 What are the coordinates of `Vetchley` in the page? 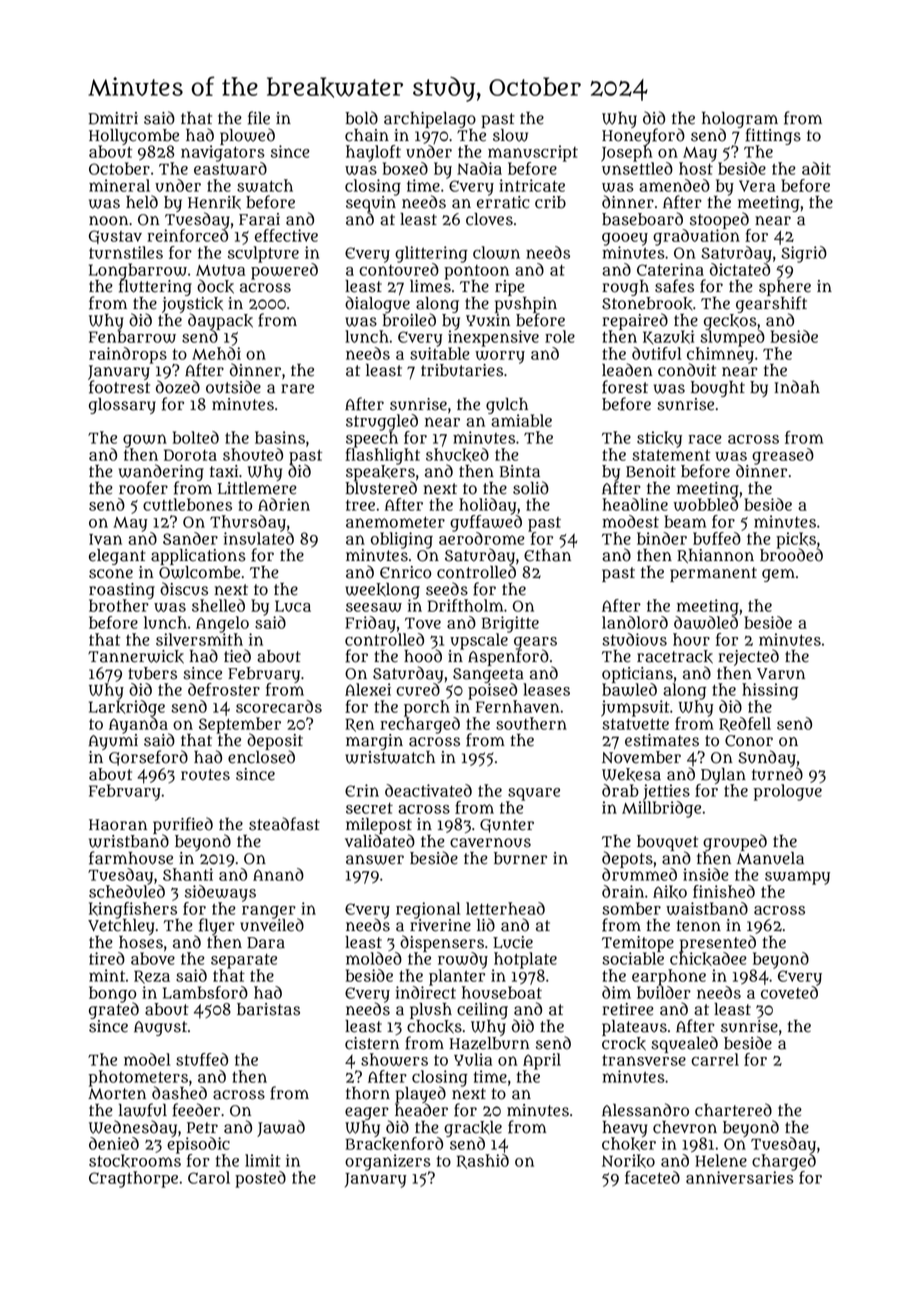 It's located at (121, 927).
